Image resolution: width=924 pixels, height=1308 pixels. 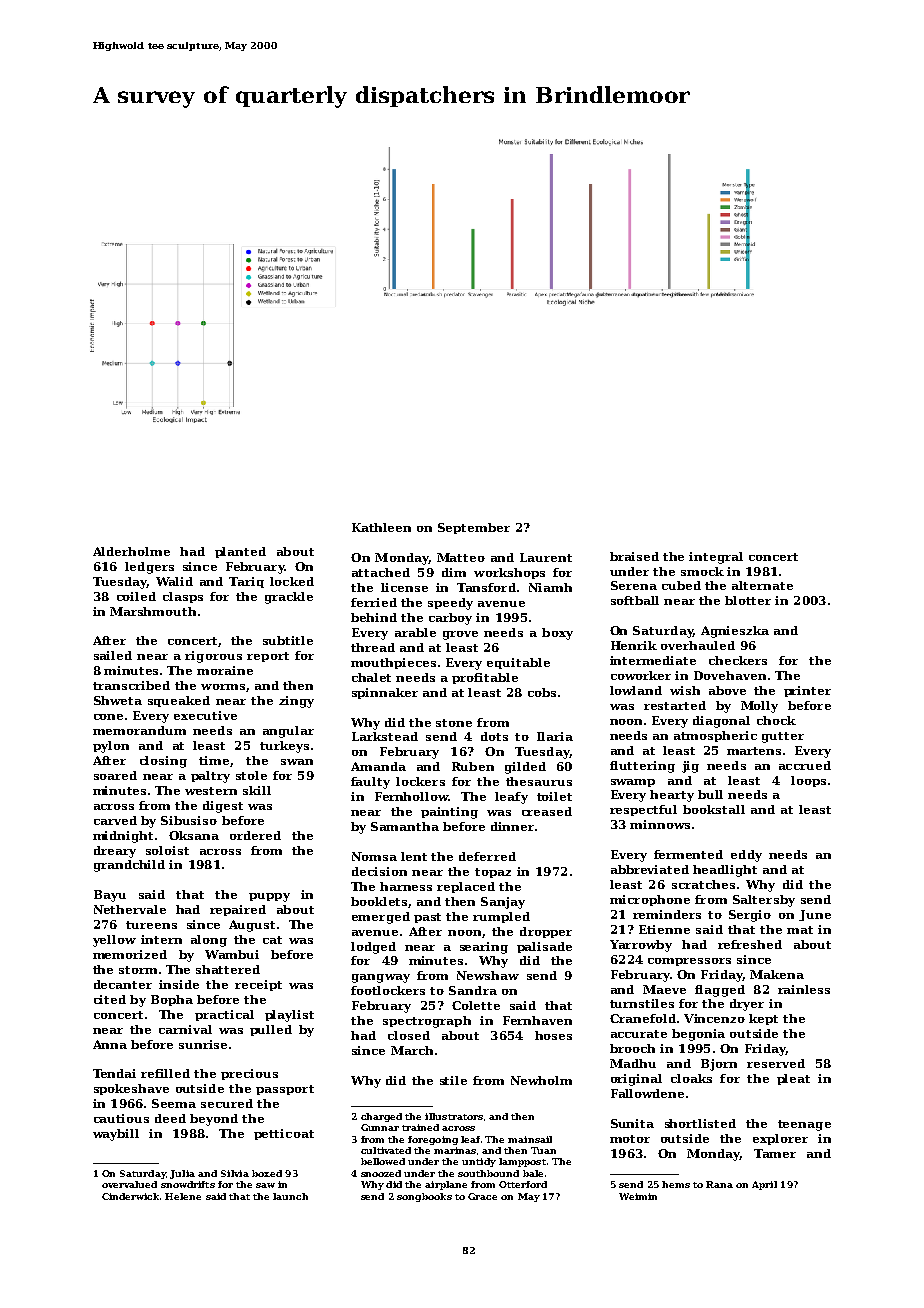 I want to click on scratches, so click(x=703, y=884).
